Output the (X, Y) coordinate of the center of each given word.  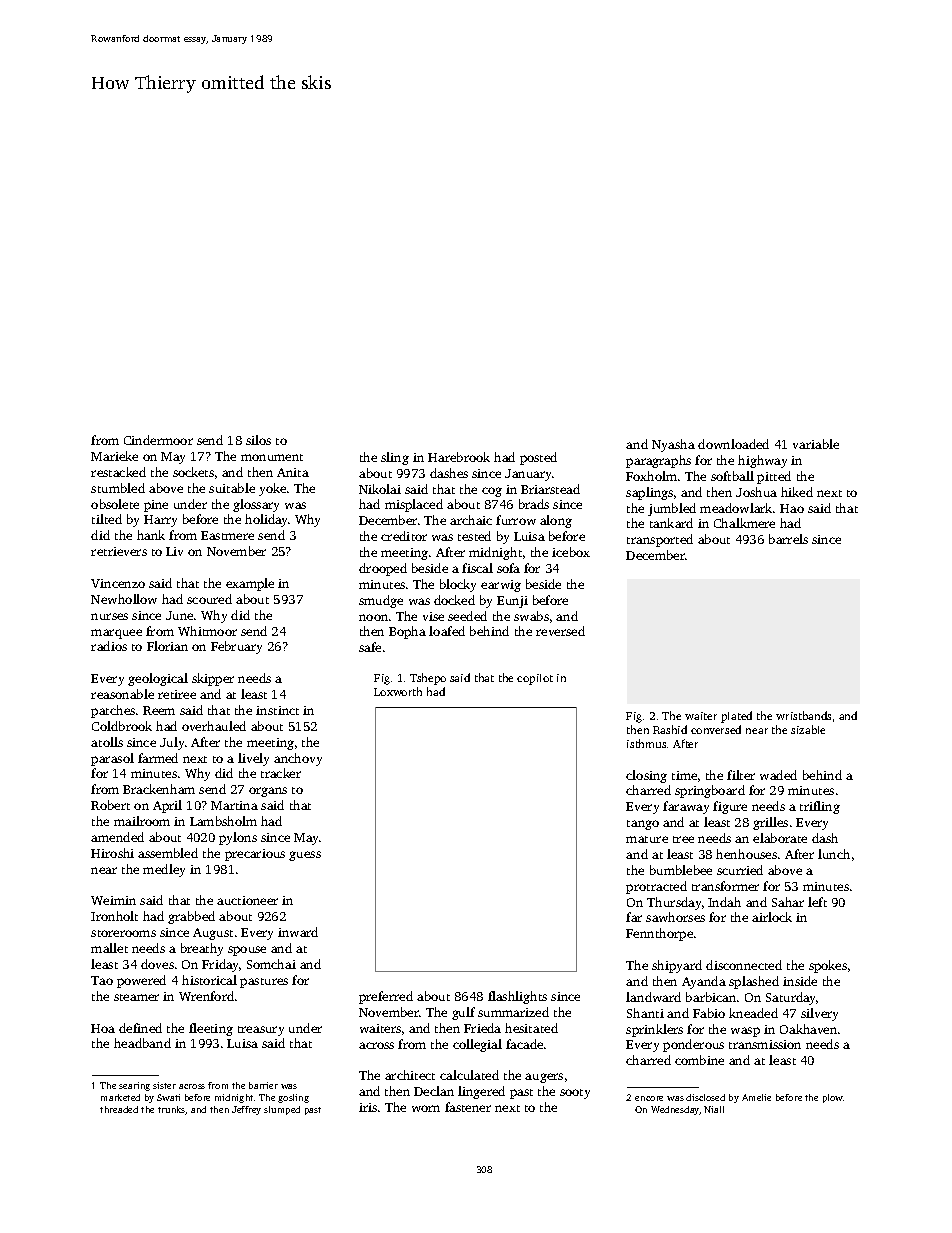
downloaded (733, 444)
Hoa (103, 1028)
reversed (560, 631)
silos (258, 440)
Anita (293, 472)
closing (646, 776)
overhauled (214, 726)
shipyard (677, 966)
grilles (770, 823)
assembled (168, 853)
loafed (447, 631)
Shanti (645, 1013)
